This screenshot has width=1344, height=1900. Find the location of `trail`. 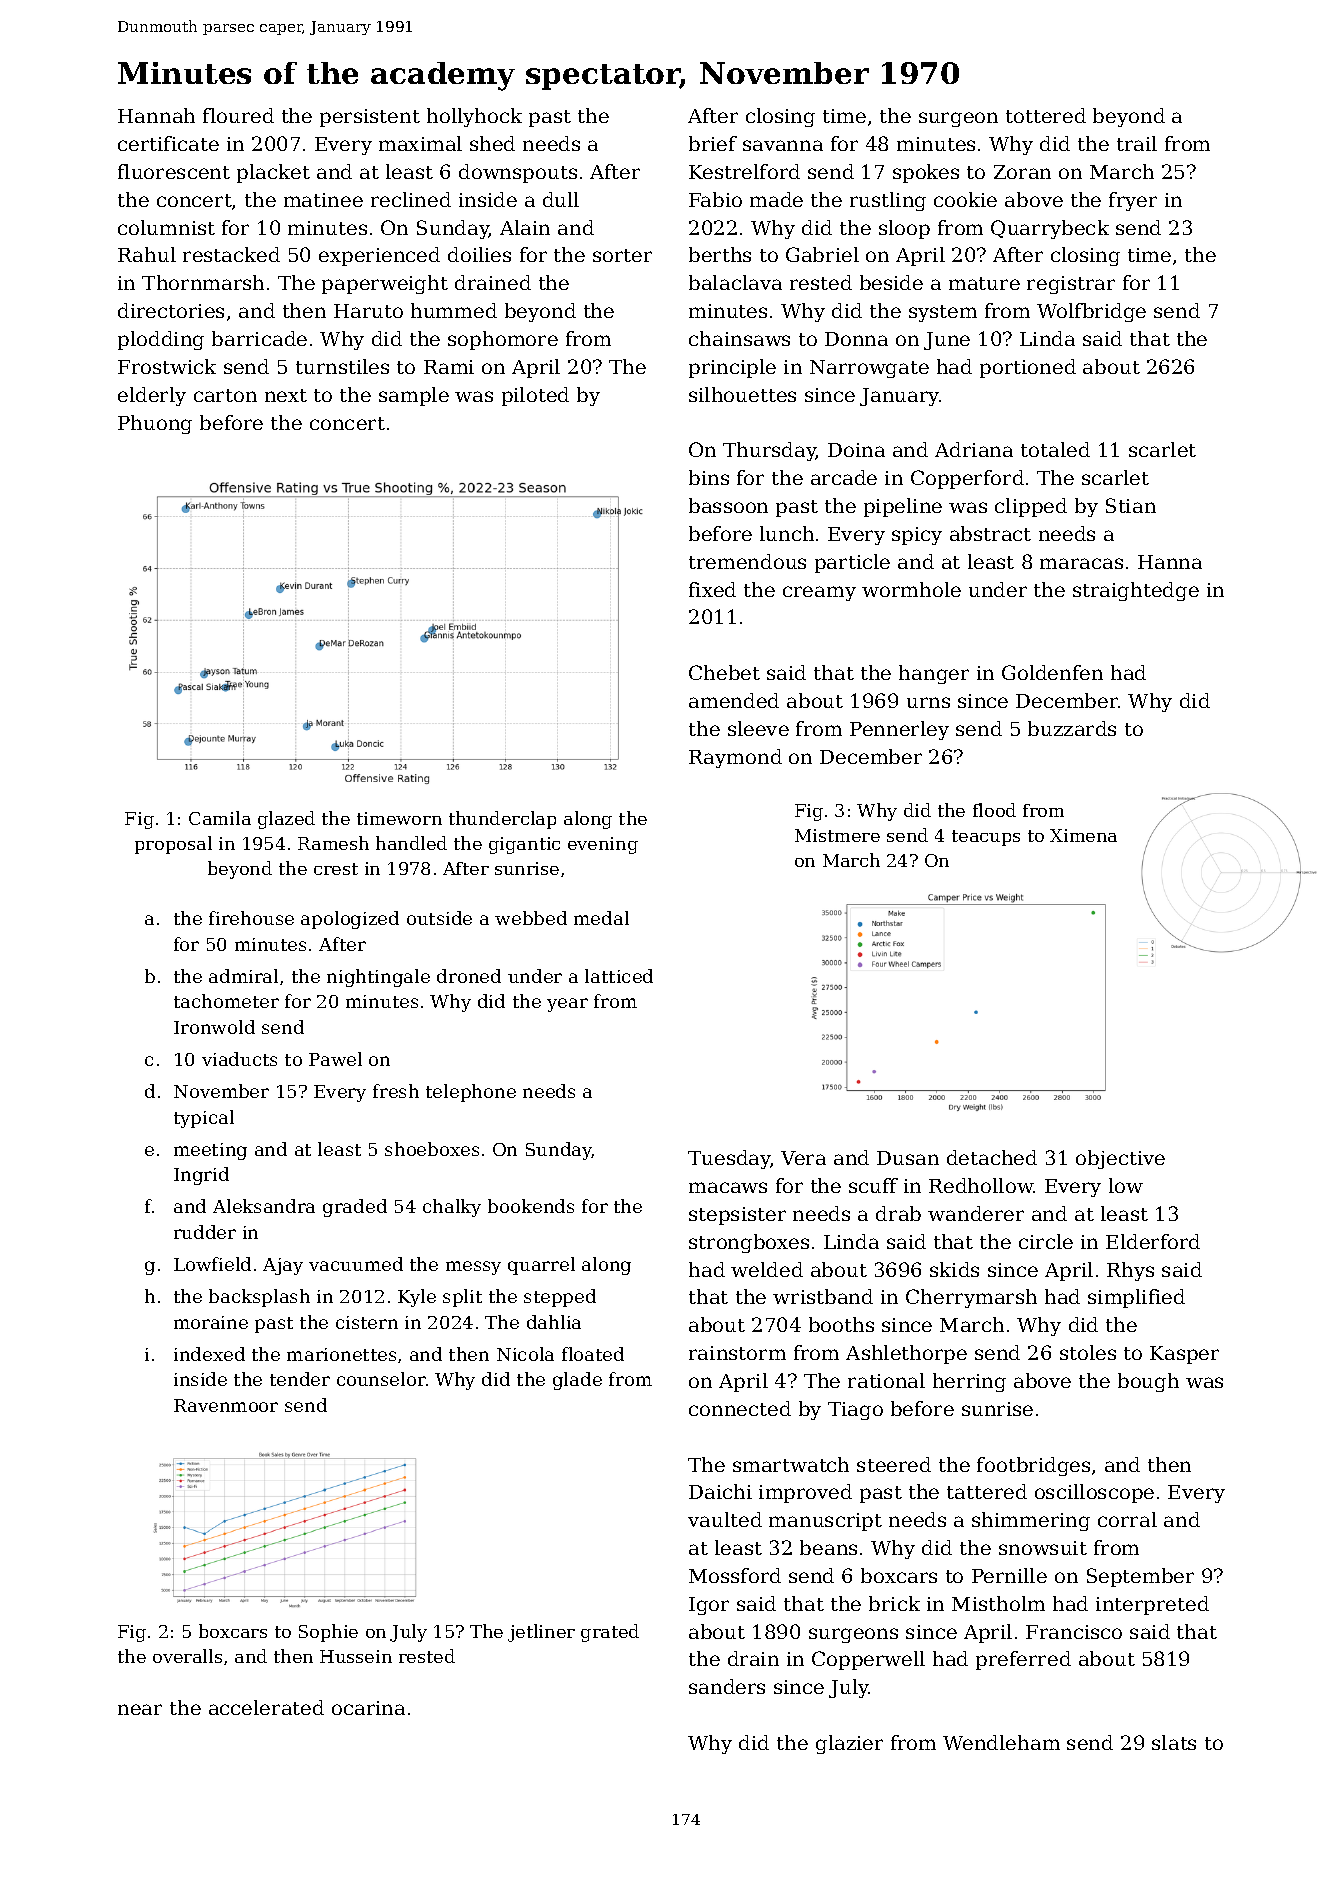

trail is located at coordinates (1137, 143).
